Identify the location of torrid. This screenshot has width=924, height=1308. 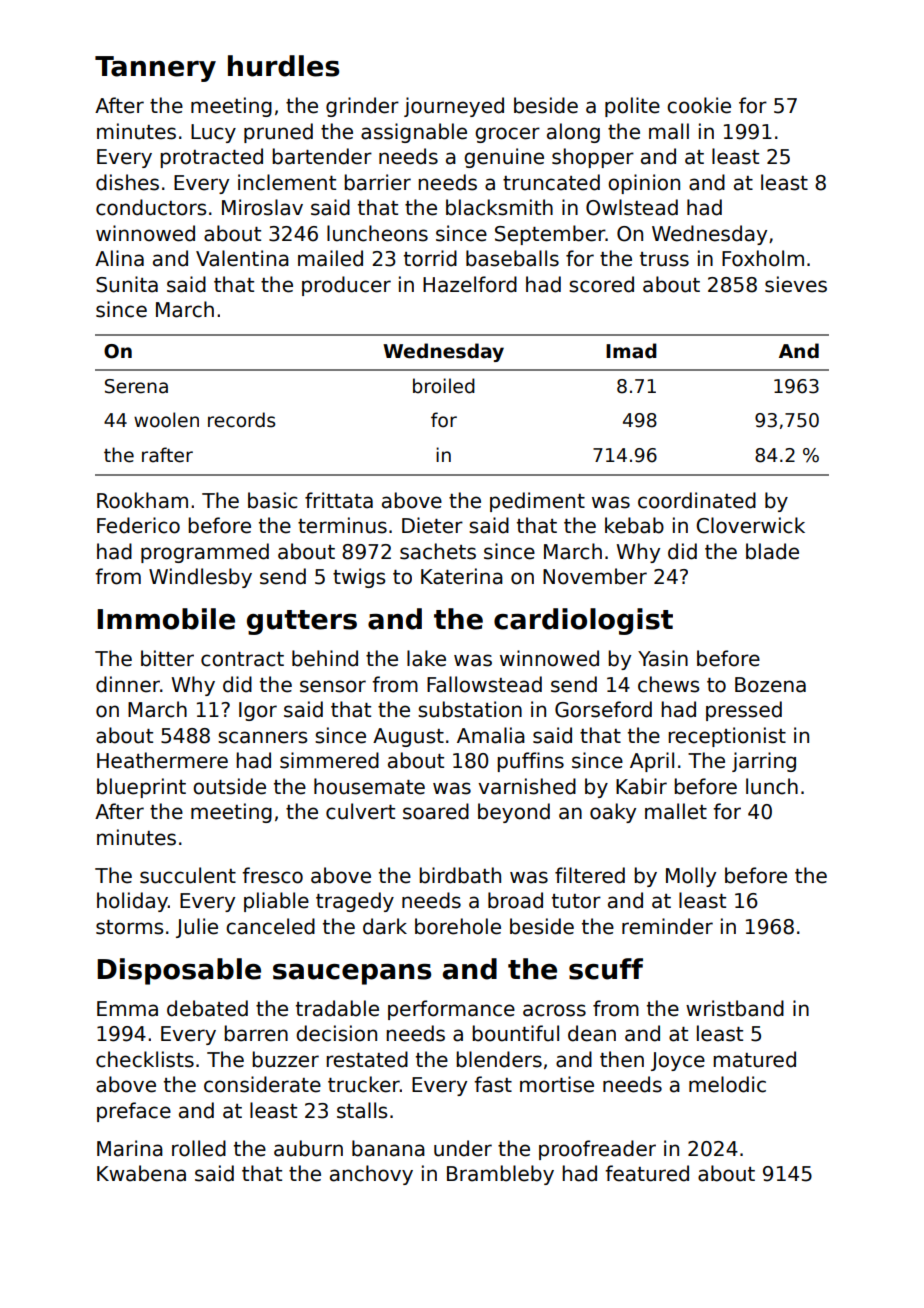
(430, 258).
